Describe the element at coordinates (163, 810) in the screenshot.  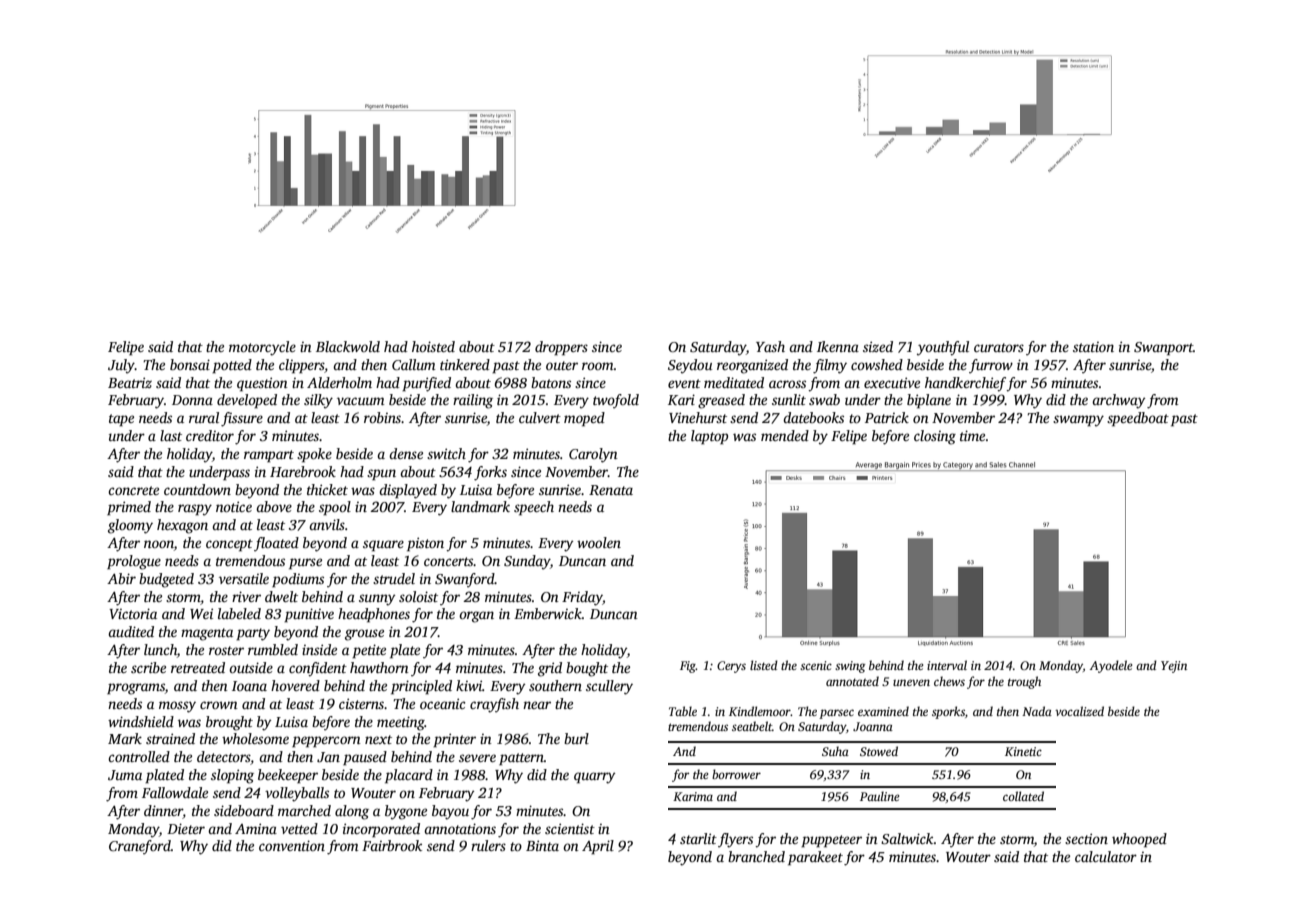
I see `dinner` at that location.
